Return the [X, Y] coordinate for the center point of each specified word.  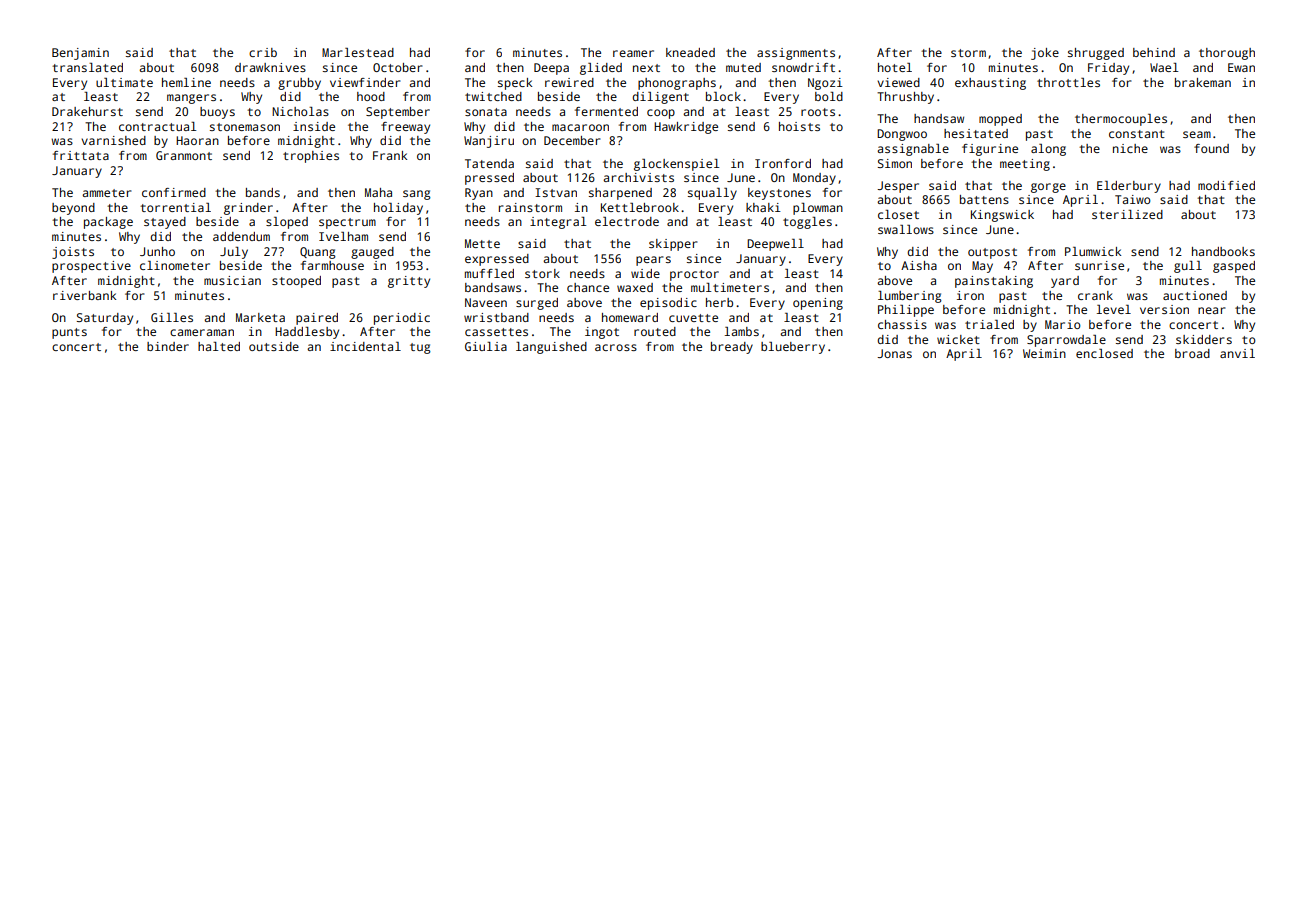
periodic [402, 319]
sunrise [1099, 265]
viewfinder [365, 82]
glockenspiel [676, 165]
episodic [668, 304]
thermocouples [1121, 120]
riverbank [84, 295]
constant [1137, 134]
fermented [606, 111]
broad [1192, 353]
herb [719, 302]
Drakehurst [87, 111]
